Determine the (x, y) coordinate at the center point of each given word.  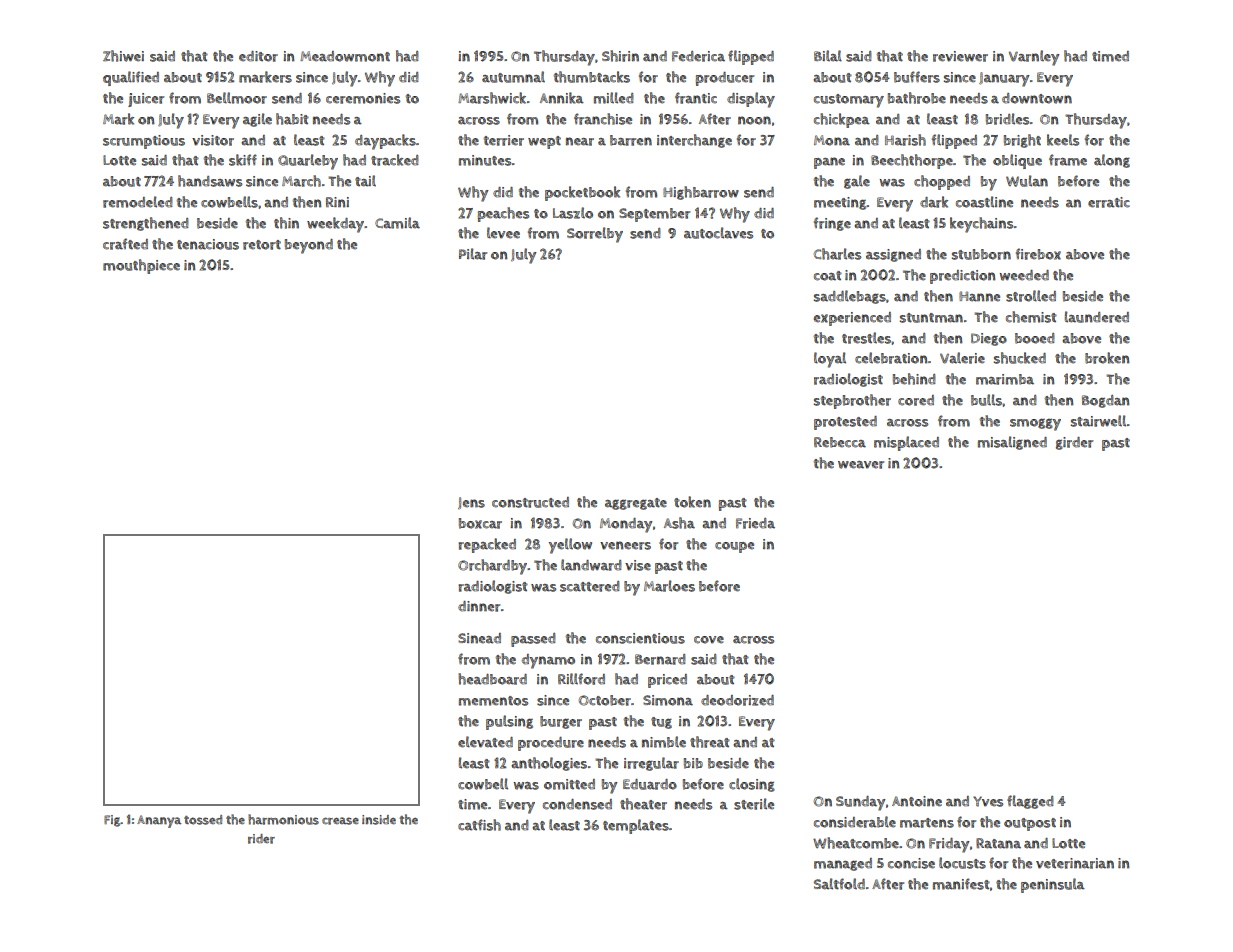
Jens (471, 503)
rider (261, 839)
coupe (734, 547)
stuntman (931, 318)
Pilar (473, 254)
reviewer (960, 56)
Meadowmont (345, 56)
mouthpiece (141, 266)
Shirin (620, 56)
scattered (589, 586)
